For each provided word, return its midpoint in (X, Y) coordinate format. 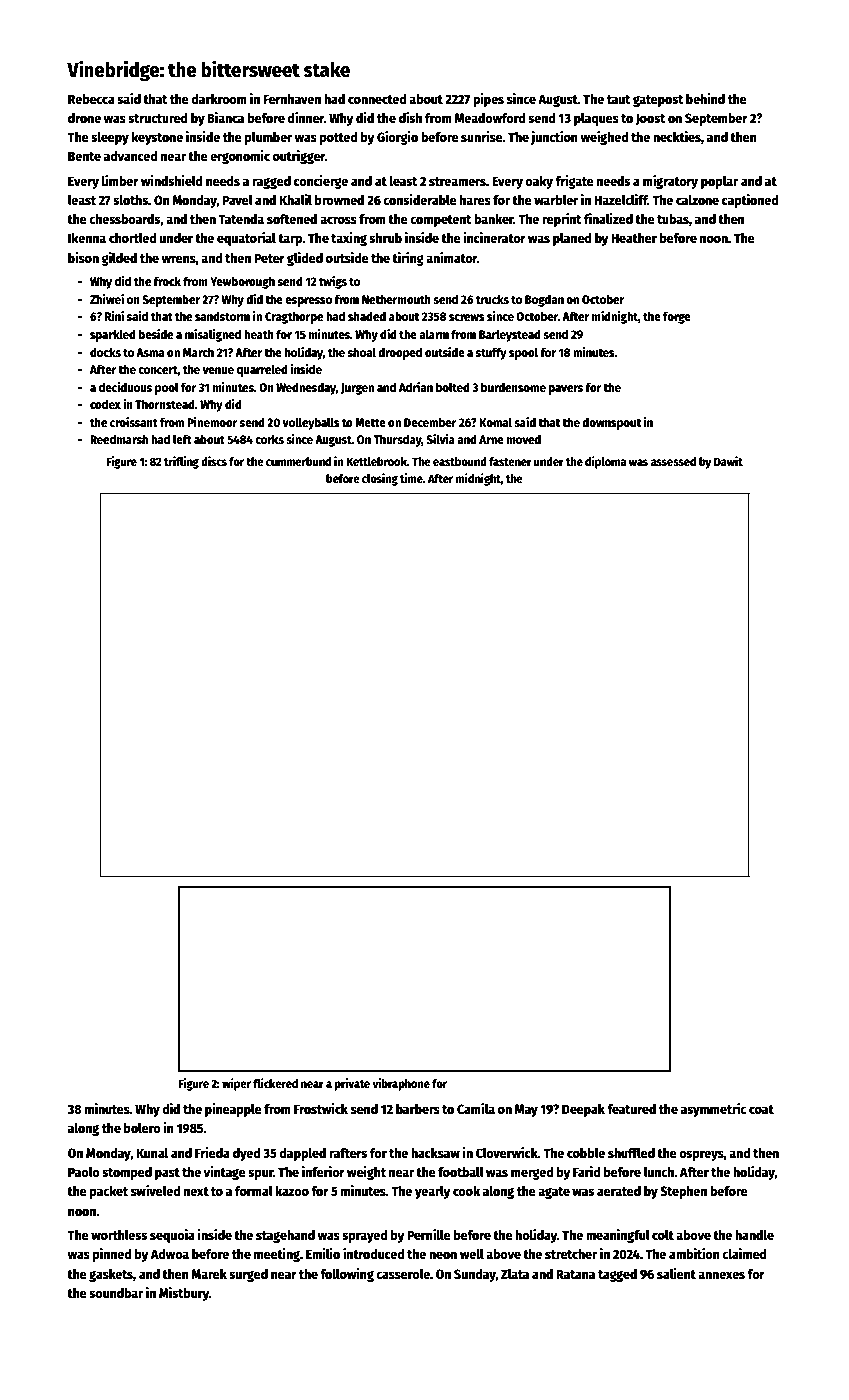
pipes (488, 100)
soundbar (116, 1293)
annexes (721, 1275)
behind (705, 98)
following (347, 1275)
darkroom (219, 99)
